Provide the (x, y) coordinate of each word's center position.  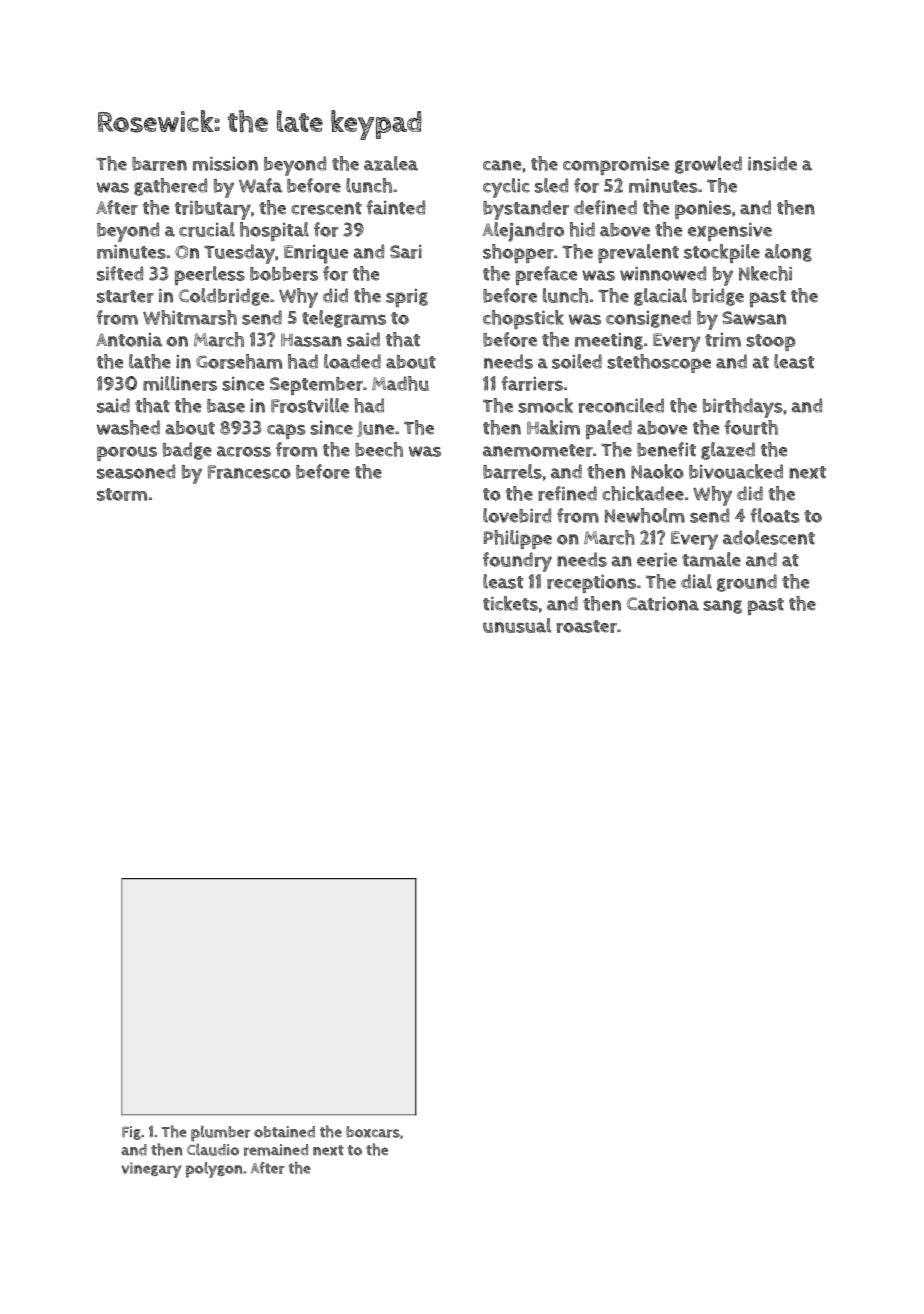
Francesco (249, 472)
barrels (512, 471)
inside (772, 163)
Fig (131, 1133)
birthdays (743, 408)
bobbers (284, 274)
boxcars (373, 1132)
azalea (391, 163)
